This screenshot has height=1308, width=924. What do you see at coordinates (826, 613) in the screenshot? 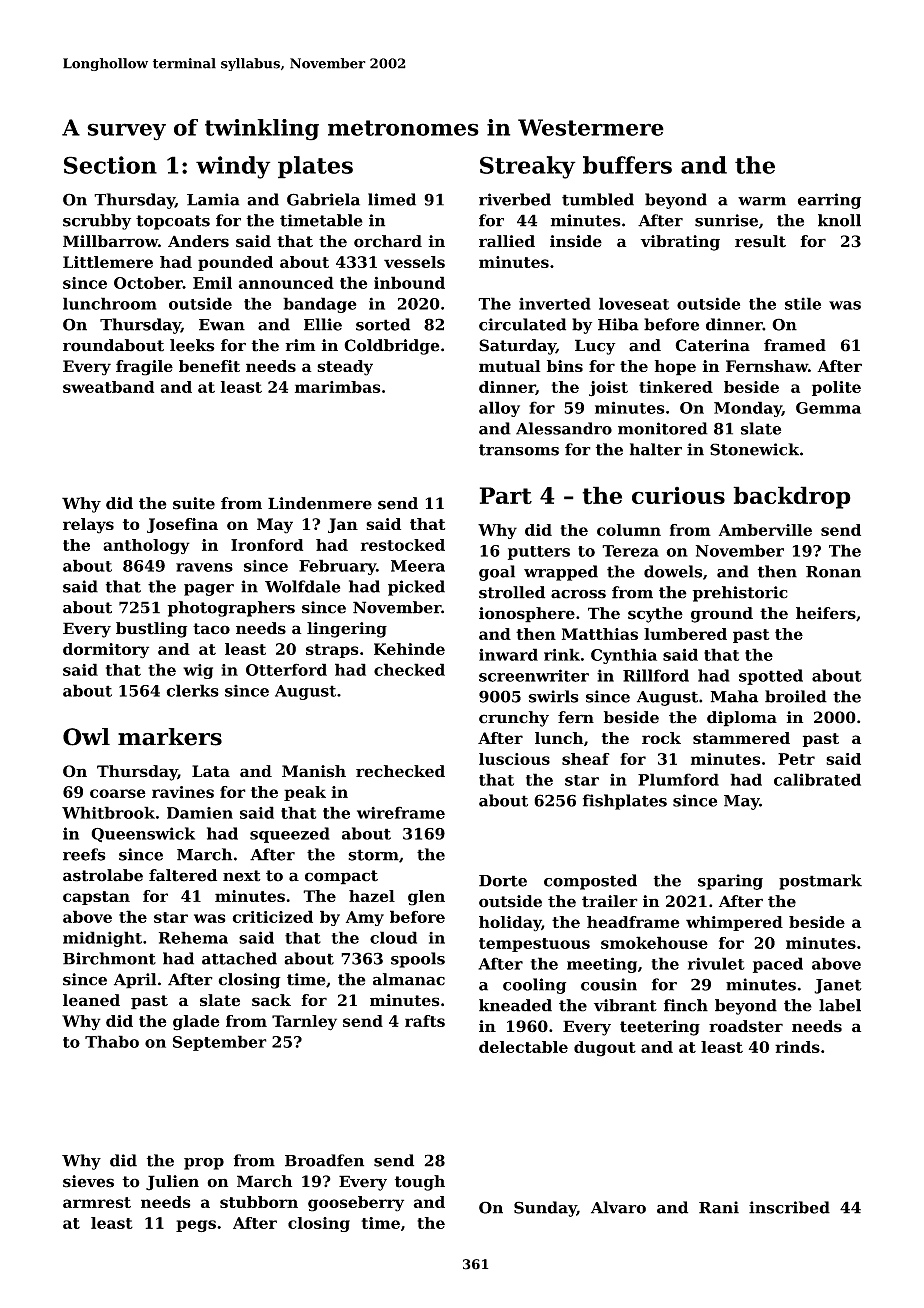
I see `heifers` at bounding box center [826, 613].
